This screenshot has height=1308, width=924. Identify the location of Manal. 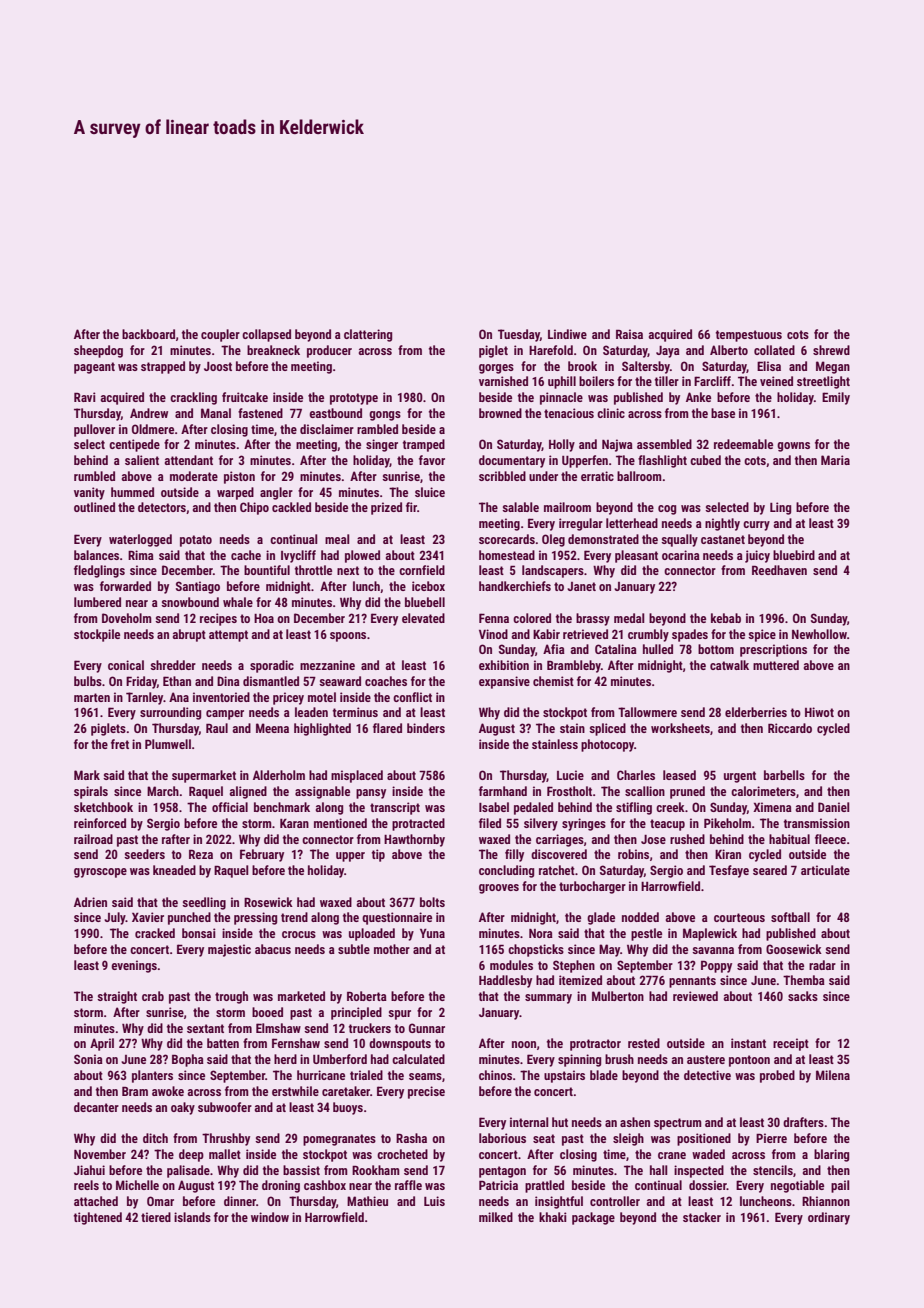
(216, 413).
